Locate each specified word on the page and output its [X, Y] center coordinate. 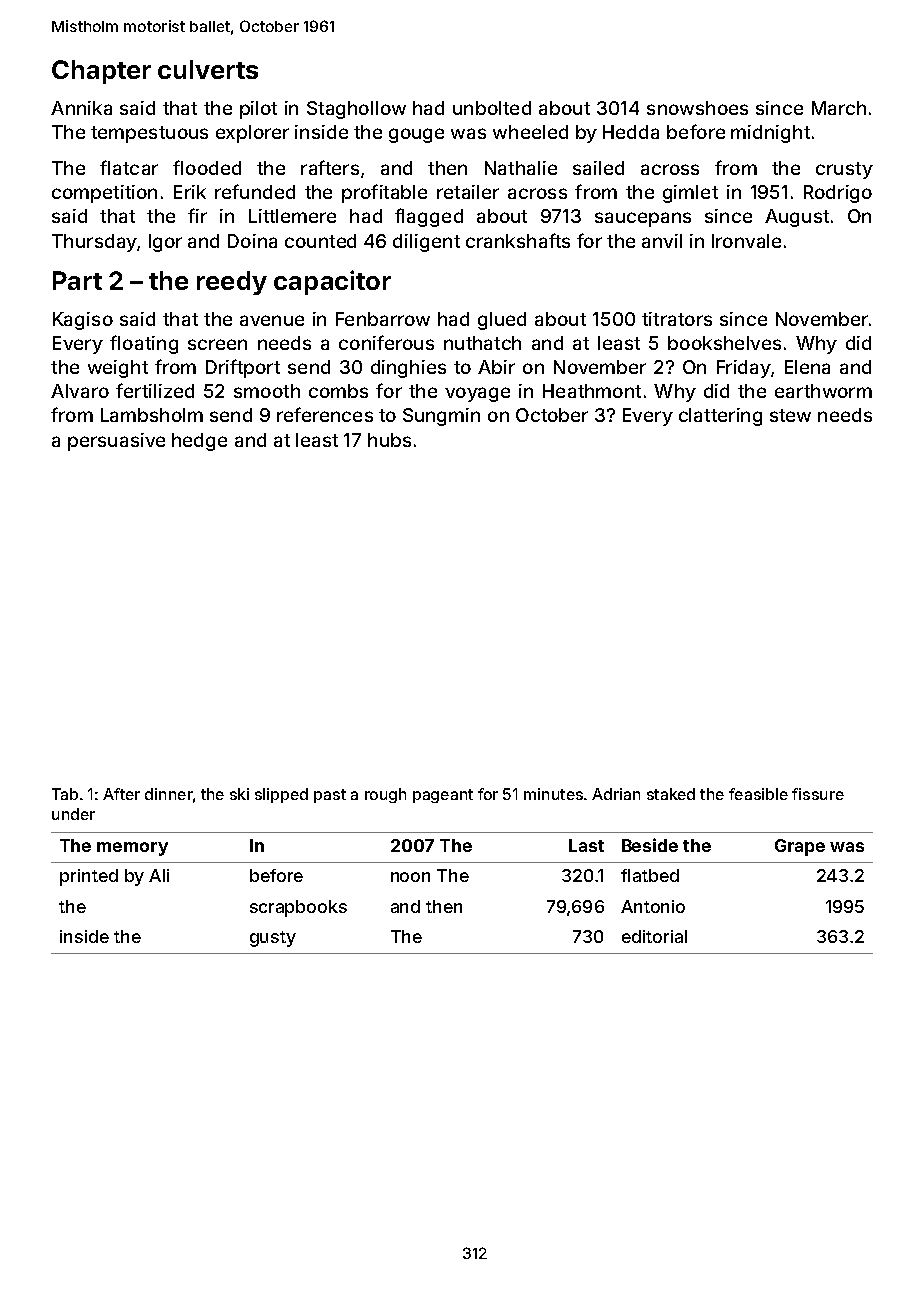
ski [239, 794]
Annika [81, 108]
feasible [758, 794]
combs [338, 391]
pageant [443, 796]
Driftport [243, 368]
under [73, 814]
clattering [720, 417]
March [839, 108]
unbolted [492, 108]
